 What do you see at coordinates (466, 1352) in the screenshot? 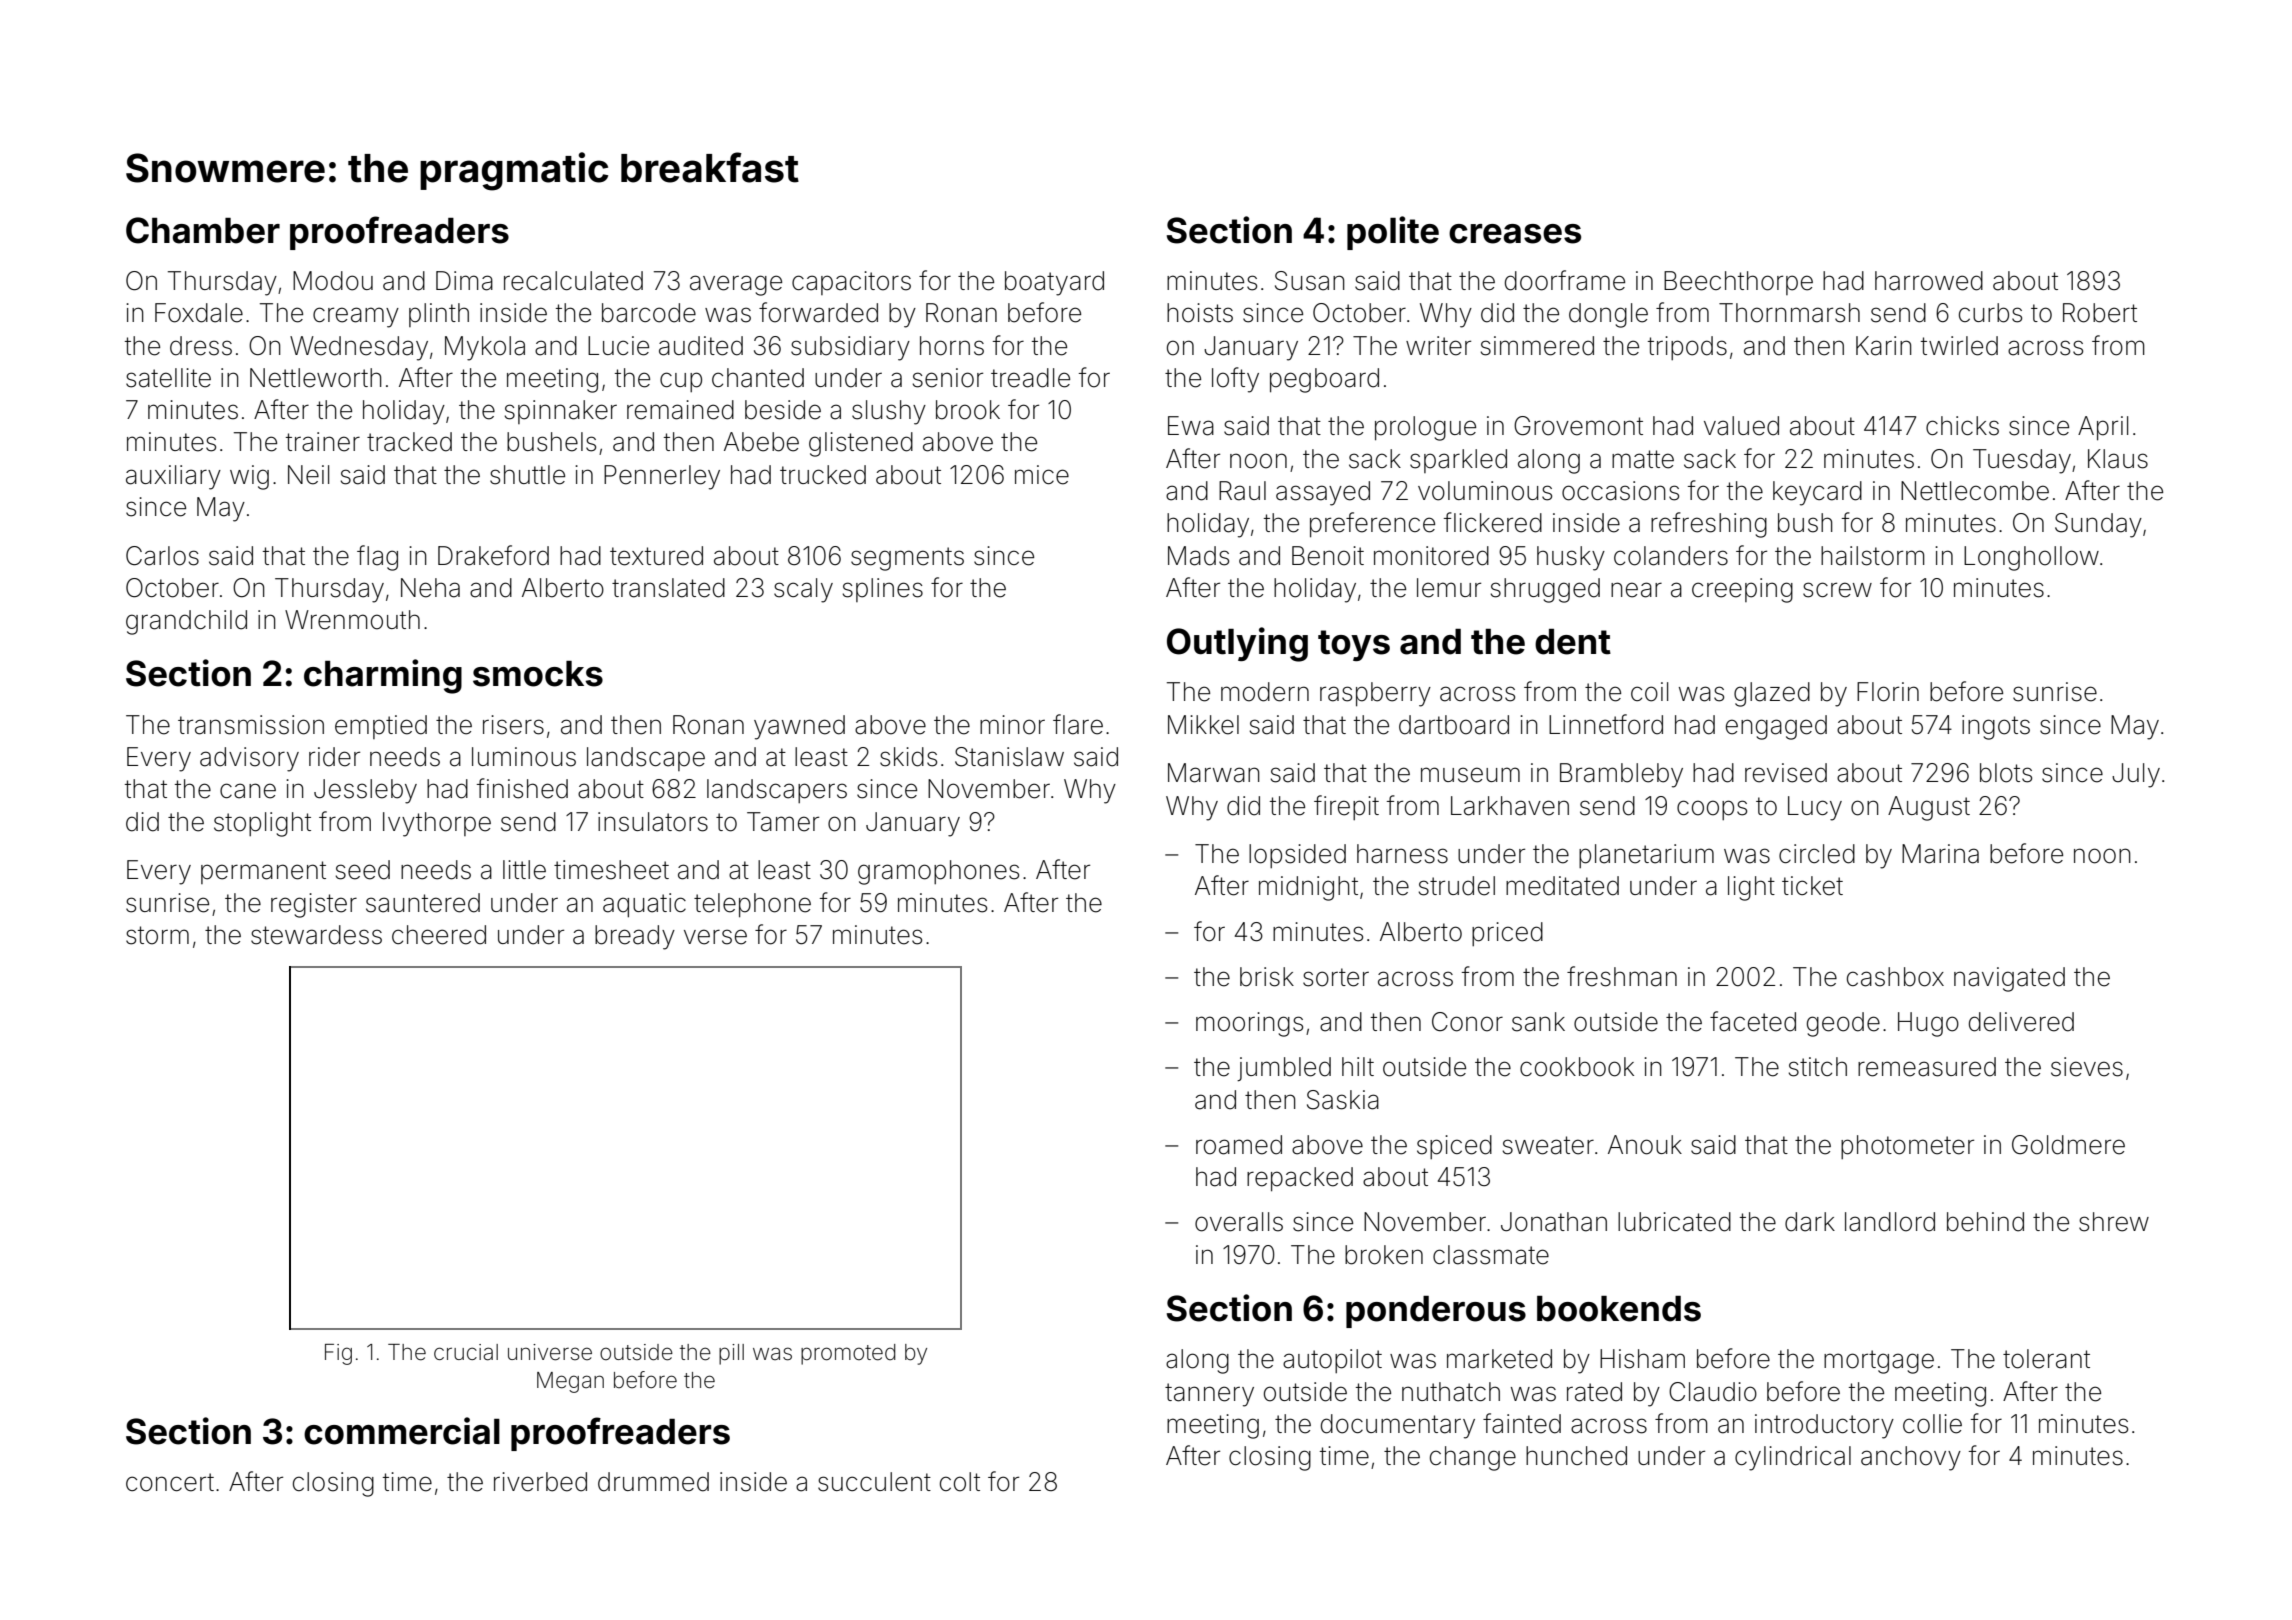
I see `crucial` at bounding box center [466, 1352].
